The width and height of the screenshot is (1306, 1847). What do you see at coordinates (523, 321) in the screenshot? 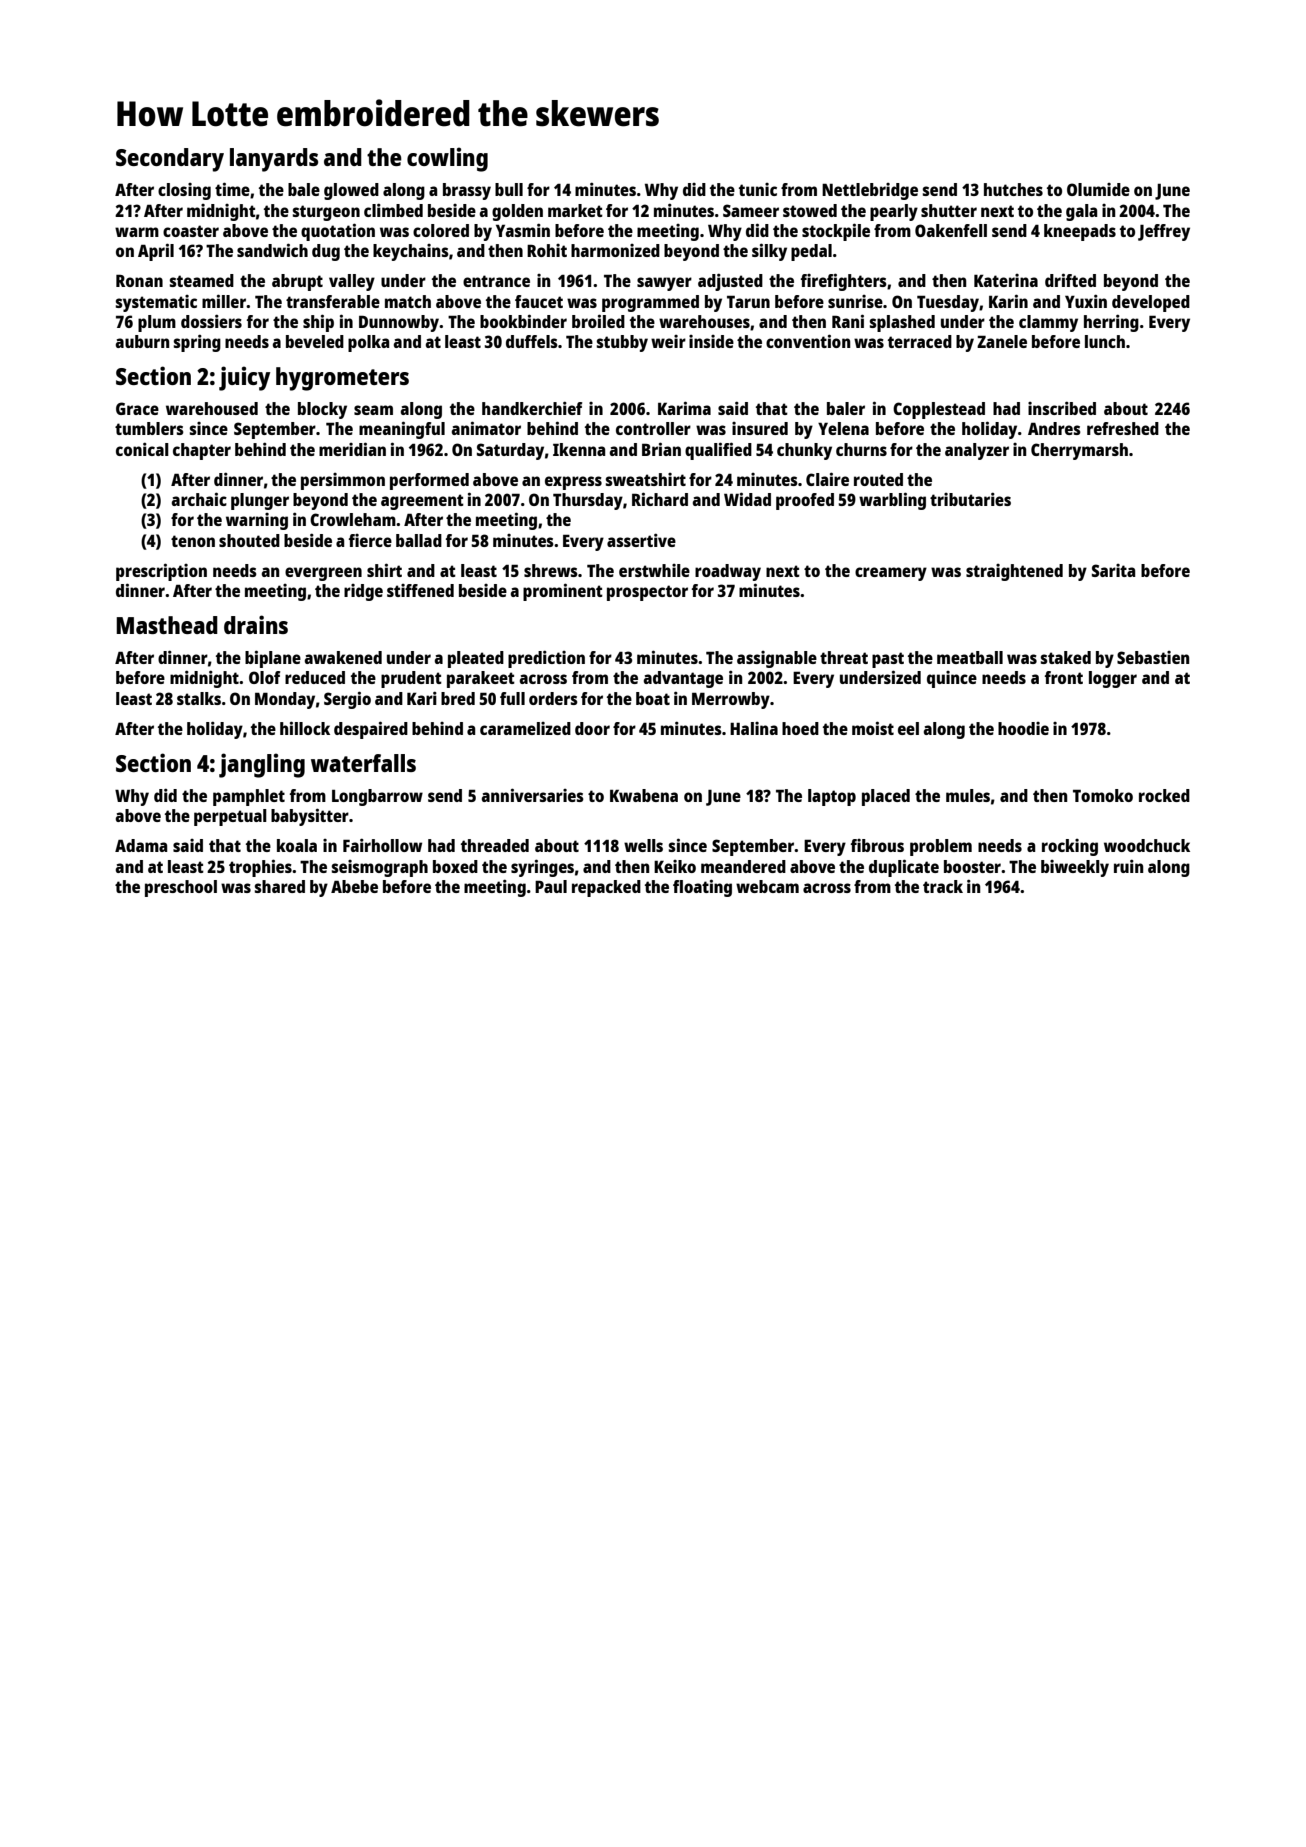
I see `bookbinder` at bounding box center [523, 321].
